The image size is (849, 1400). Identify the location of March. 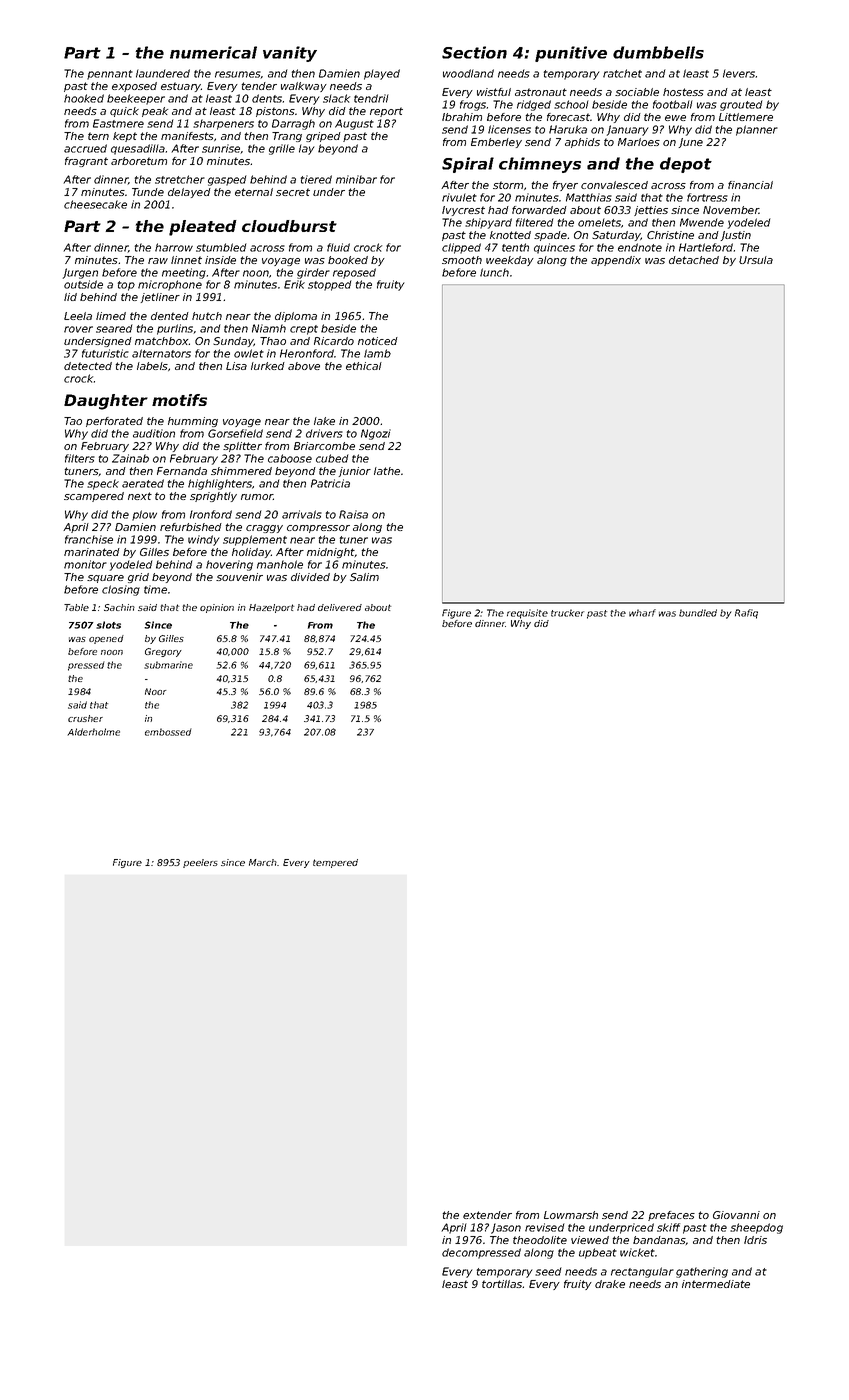
(263, 862).
